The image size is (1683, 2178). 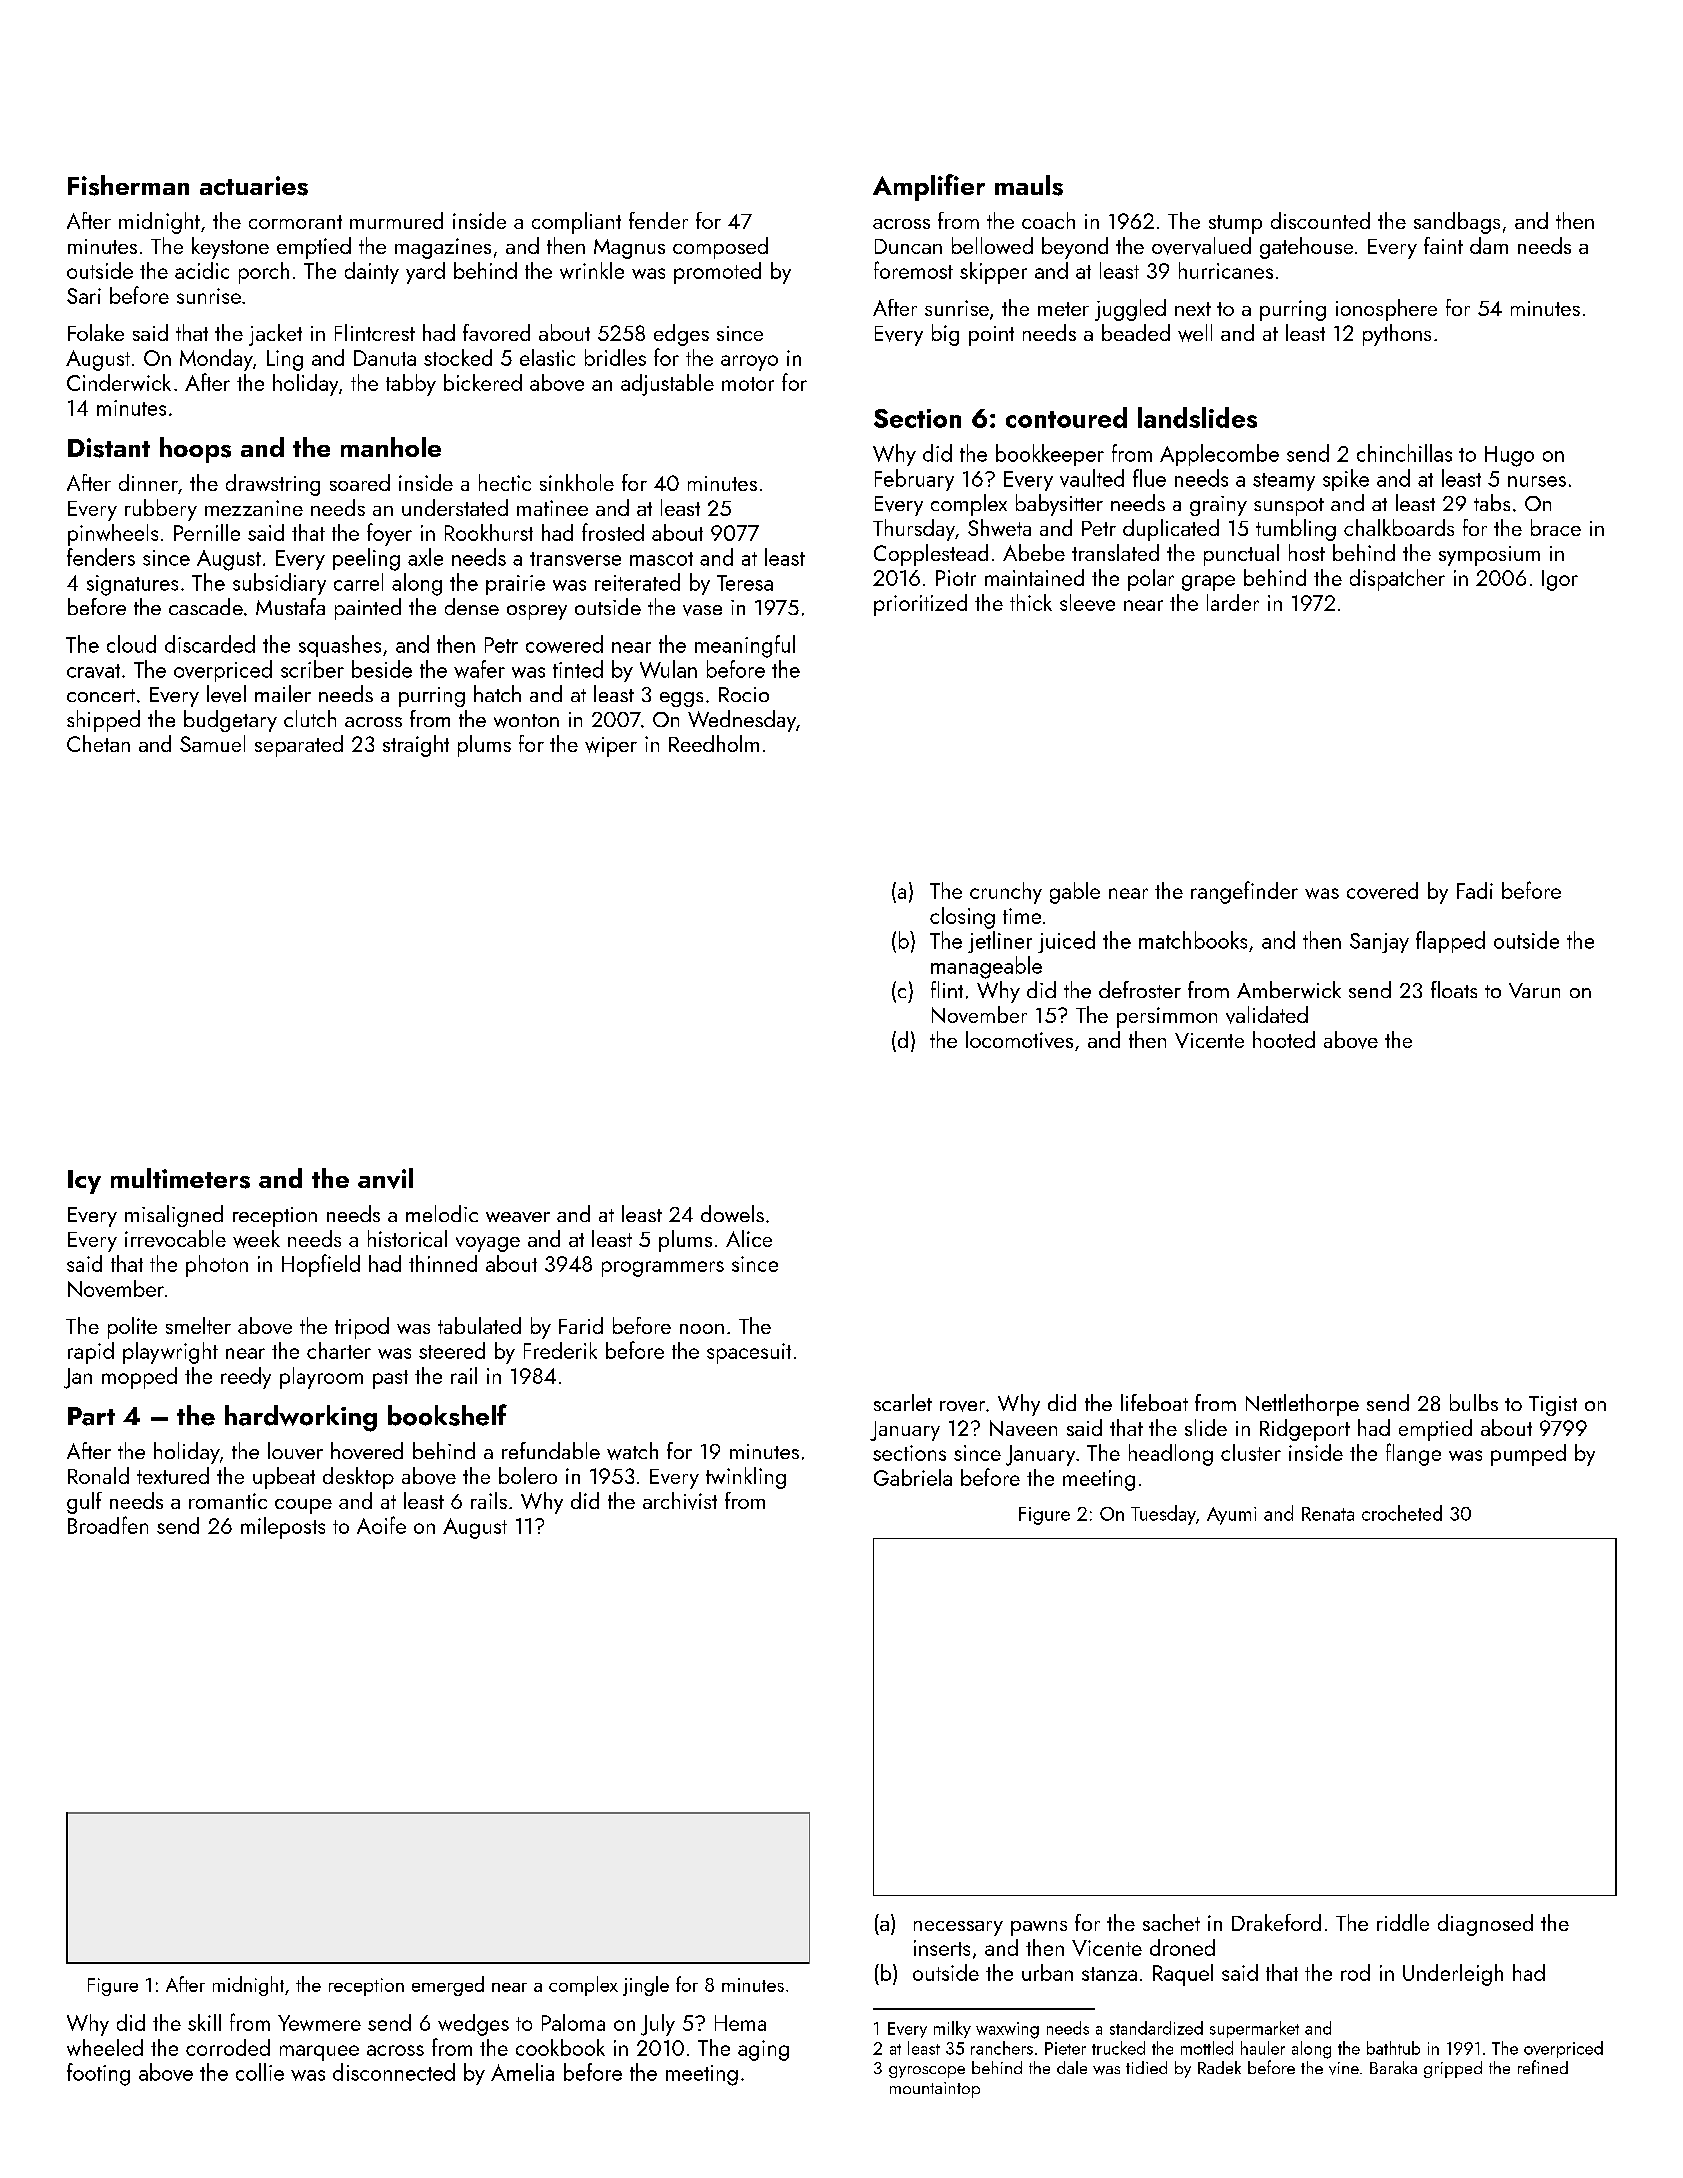 I want to click on smelter, so click(x=198, y=1325).
